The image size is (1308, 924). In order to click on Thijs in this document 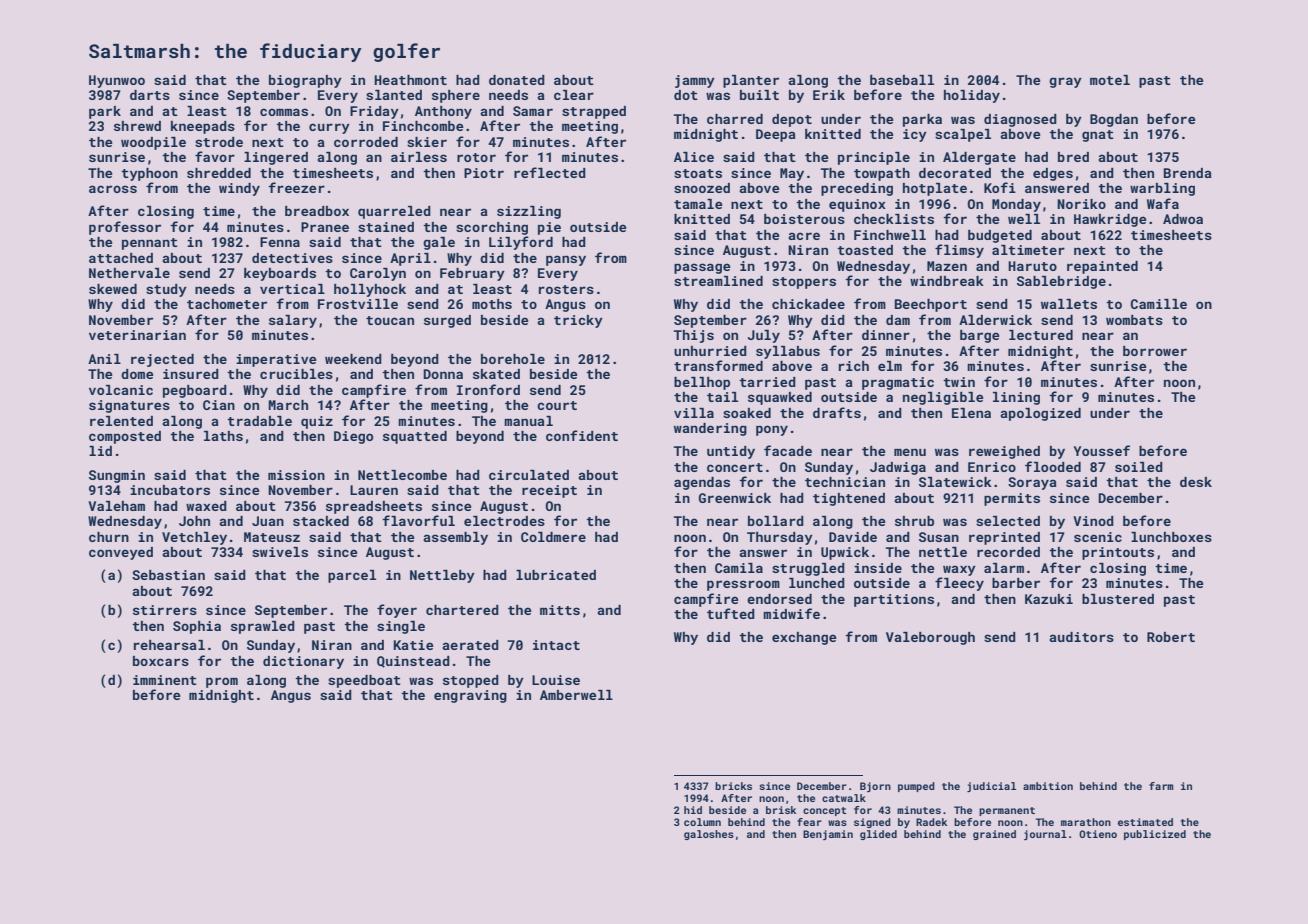, I will do `click(694, 336)`.
